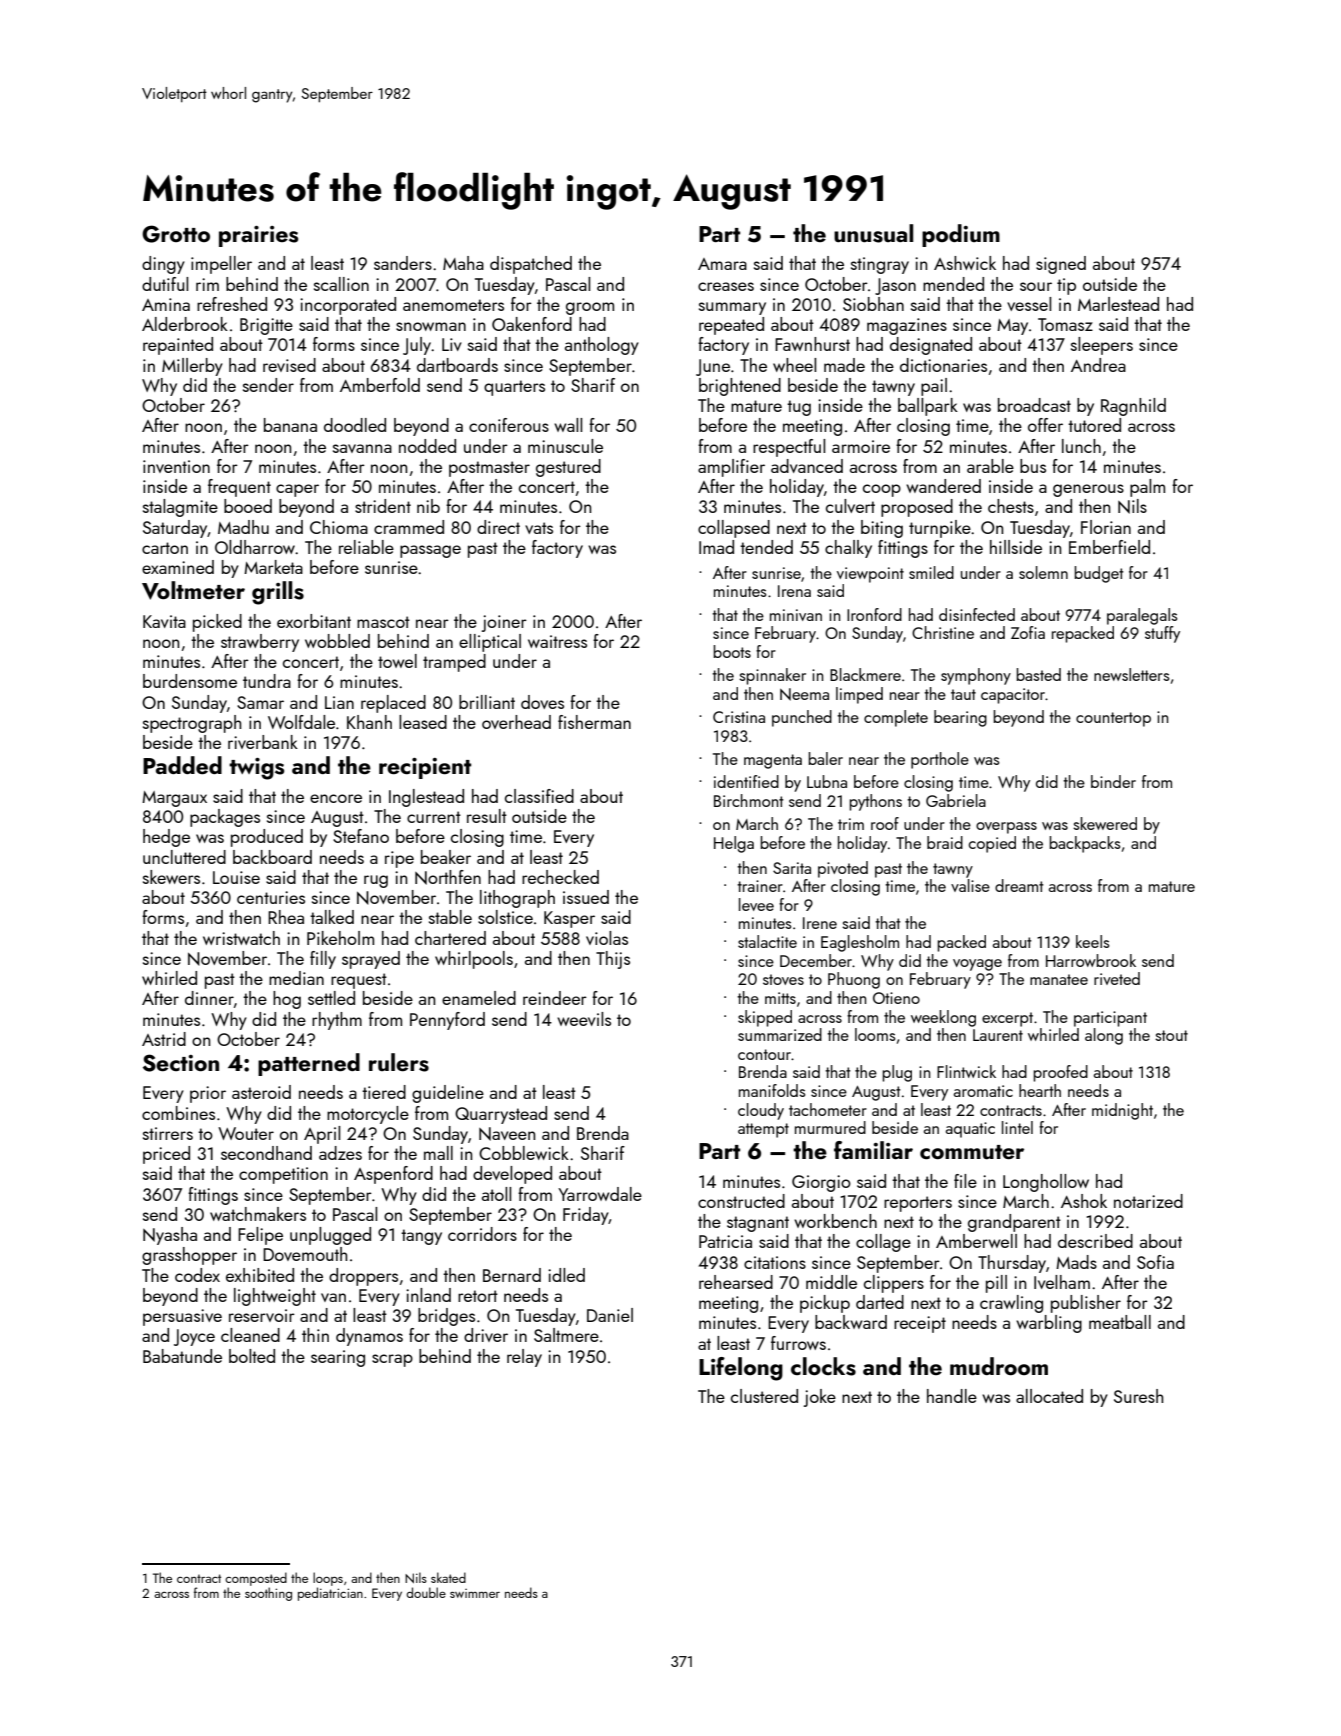 The width and height of the screenshot is (1341, 1736). I want to click on valise, so click(970, 885).
